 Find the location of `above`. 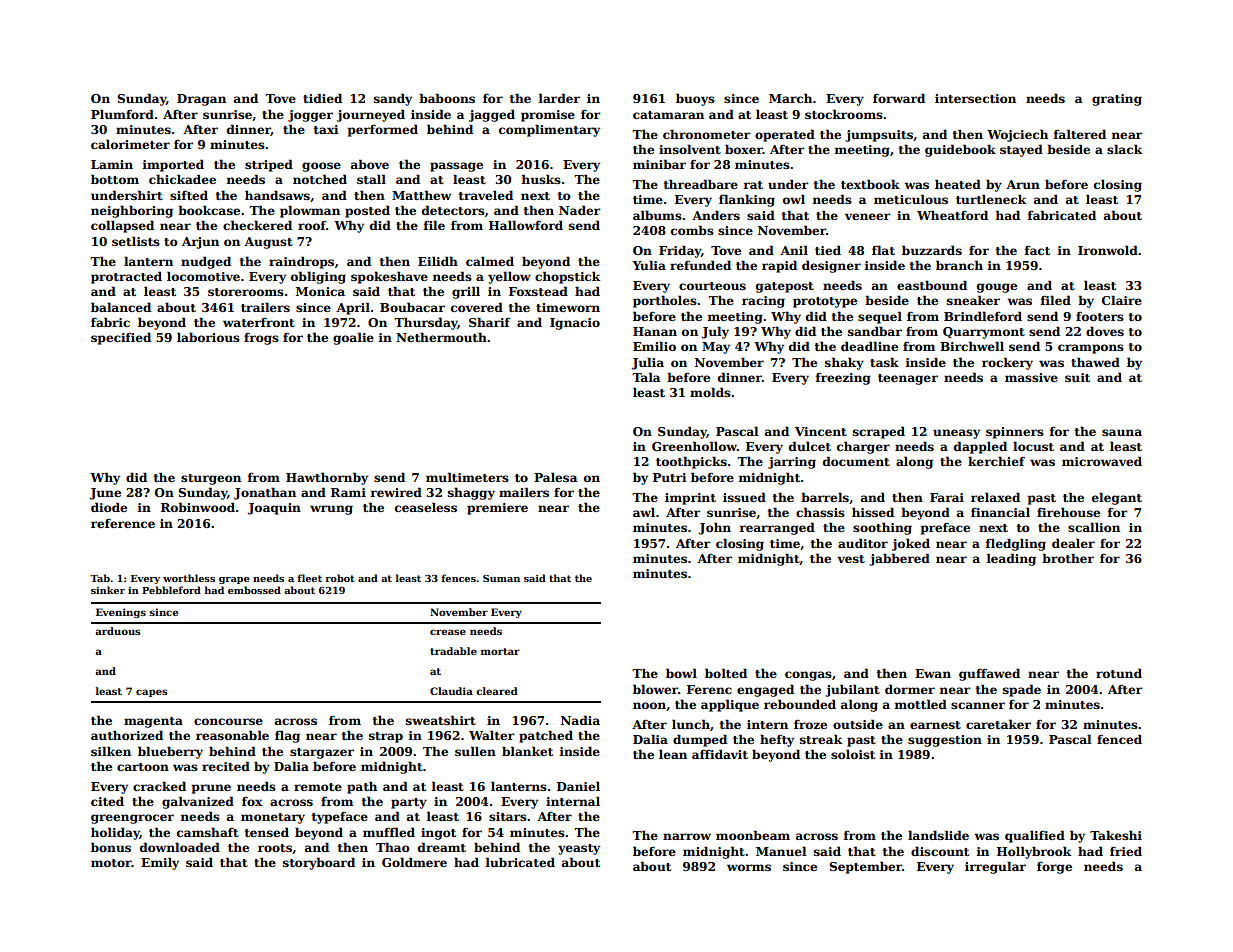

above is located at coordinates (370, 164).
